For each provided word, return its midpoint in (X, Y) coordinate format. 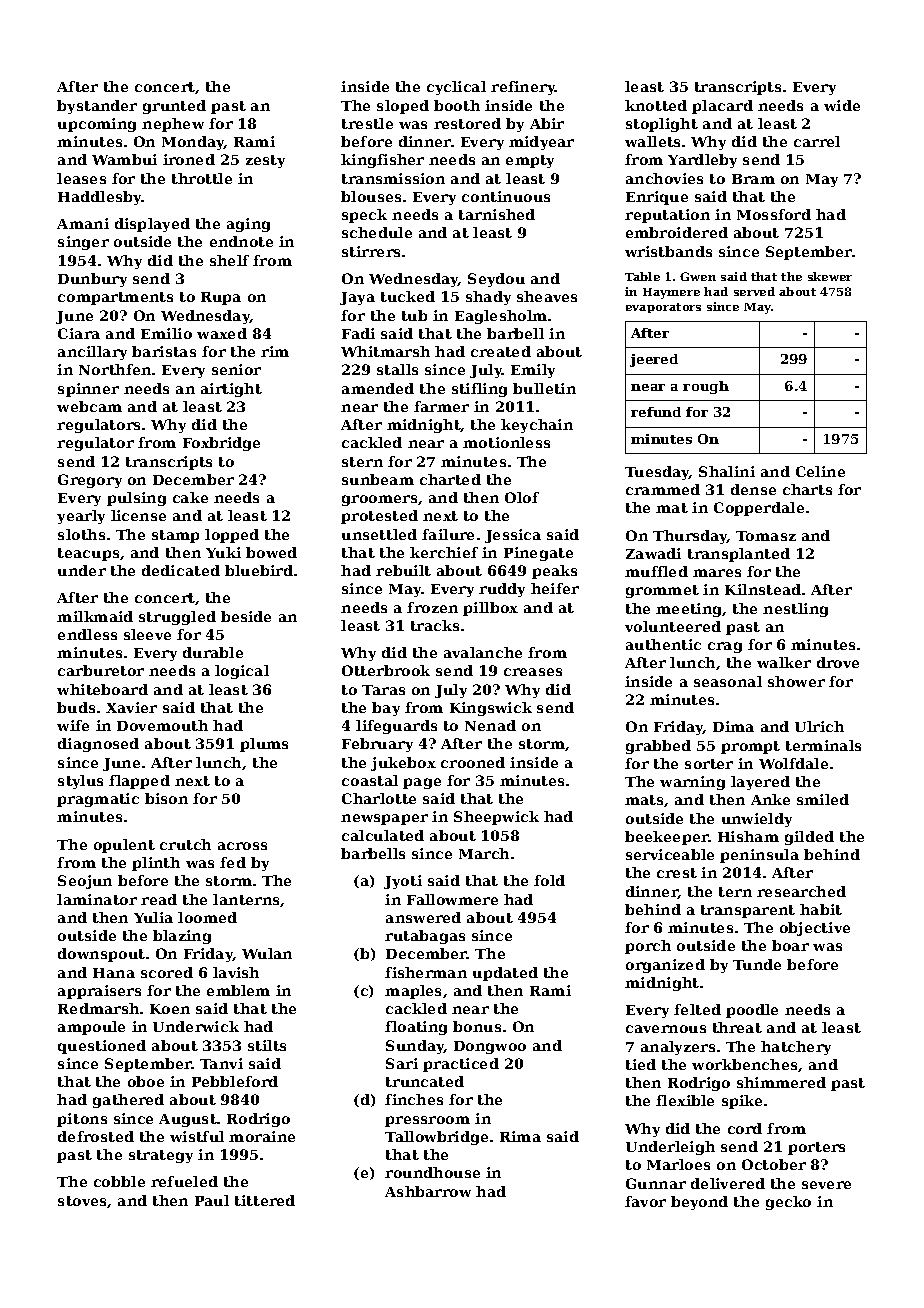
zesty (265, 161)
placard (722, 107)
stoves (83, 1202)
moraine (262, 1136)
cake (190, 497)
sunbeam (378, 479)
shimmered (781, 1082)
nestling (795, 610)
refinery (523, 88)
